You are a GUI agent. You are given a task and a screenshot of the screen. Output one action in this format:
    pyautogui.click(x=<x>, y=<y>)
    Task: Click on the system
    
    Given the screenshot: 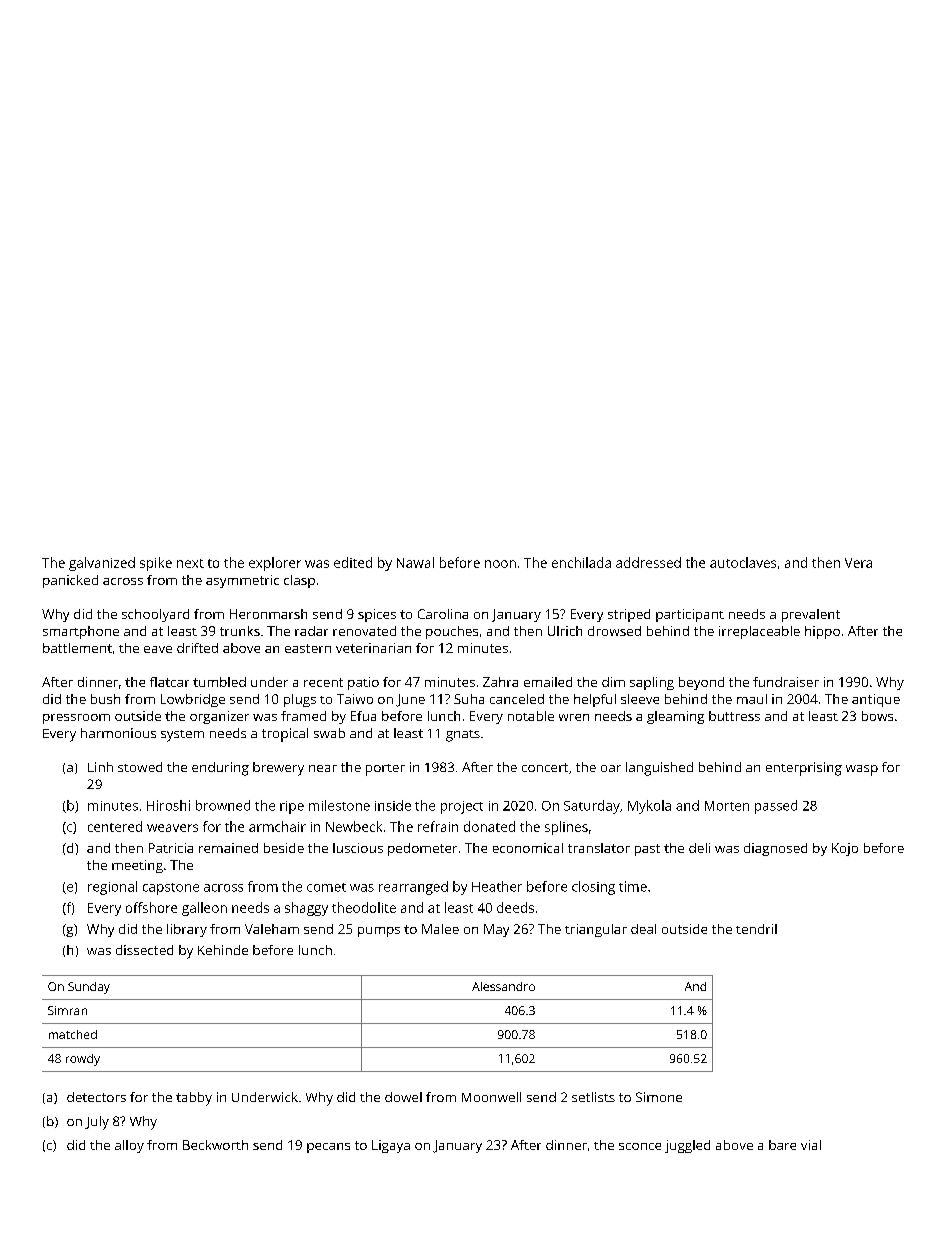 What is the action you would take?
    pyautogui.click(x=182, y=736)
